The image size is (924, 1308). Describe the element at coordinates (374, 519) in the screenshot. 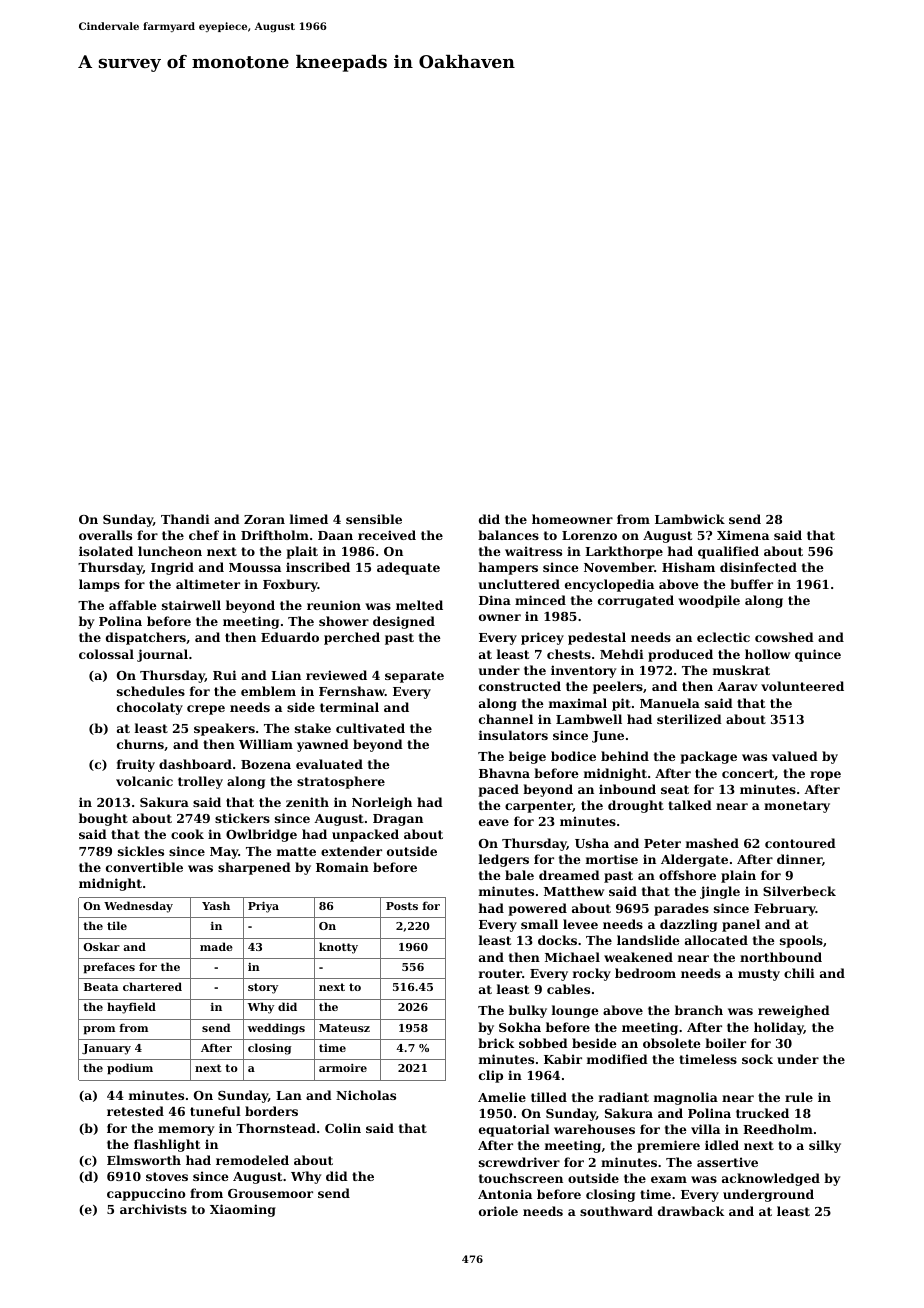

I see `sensible` at that location.
